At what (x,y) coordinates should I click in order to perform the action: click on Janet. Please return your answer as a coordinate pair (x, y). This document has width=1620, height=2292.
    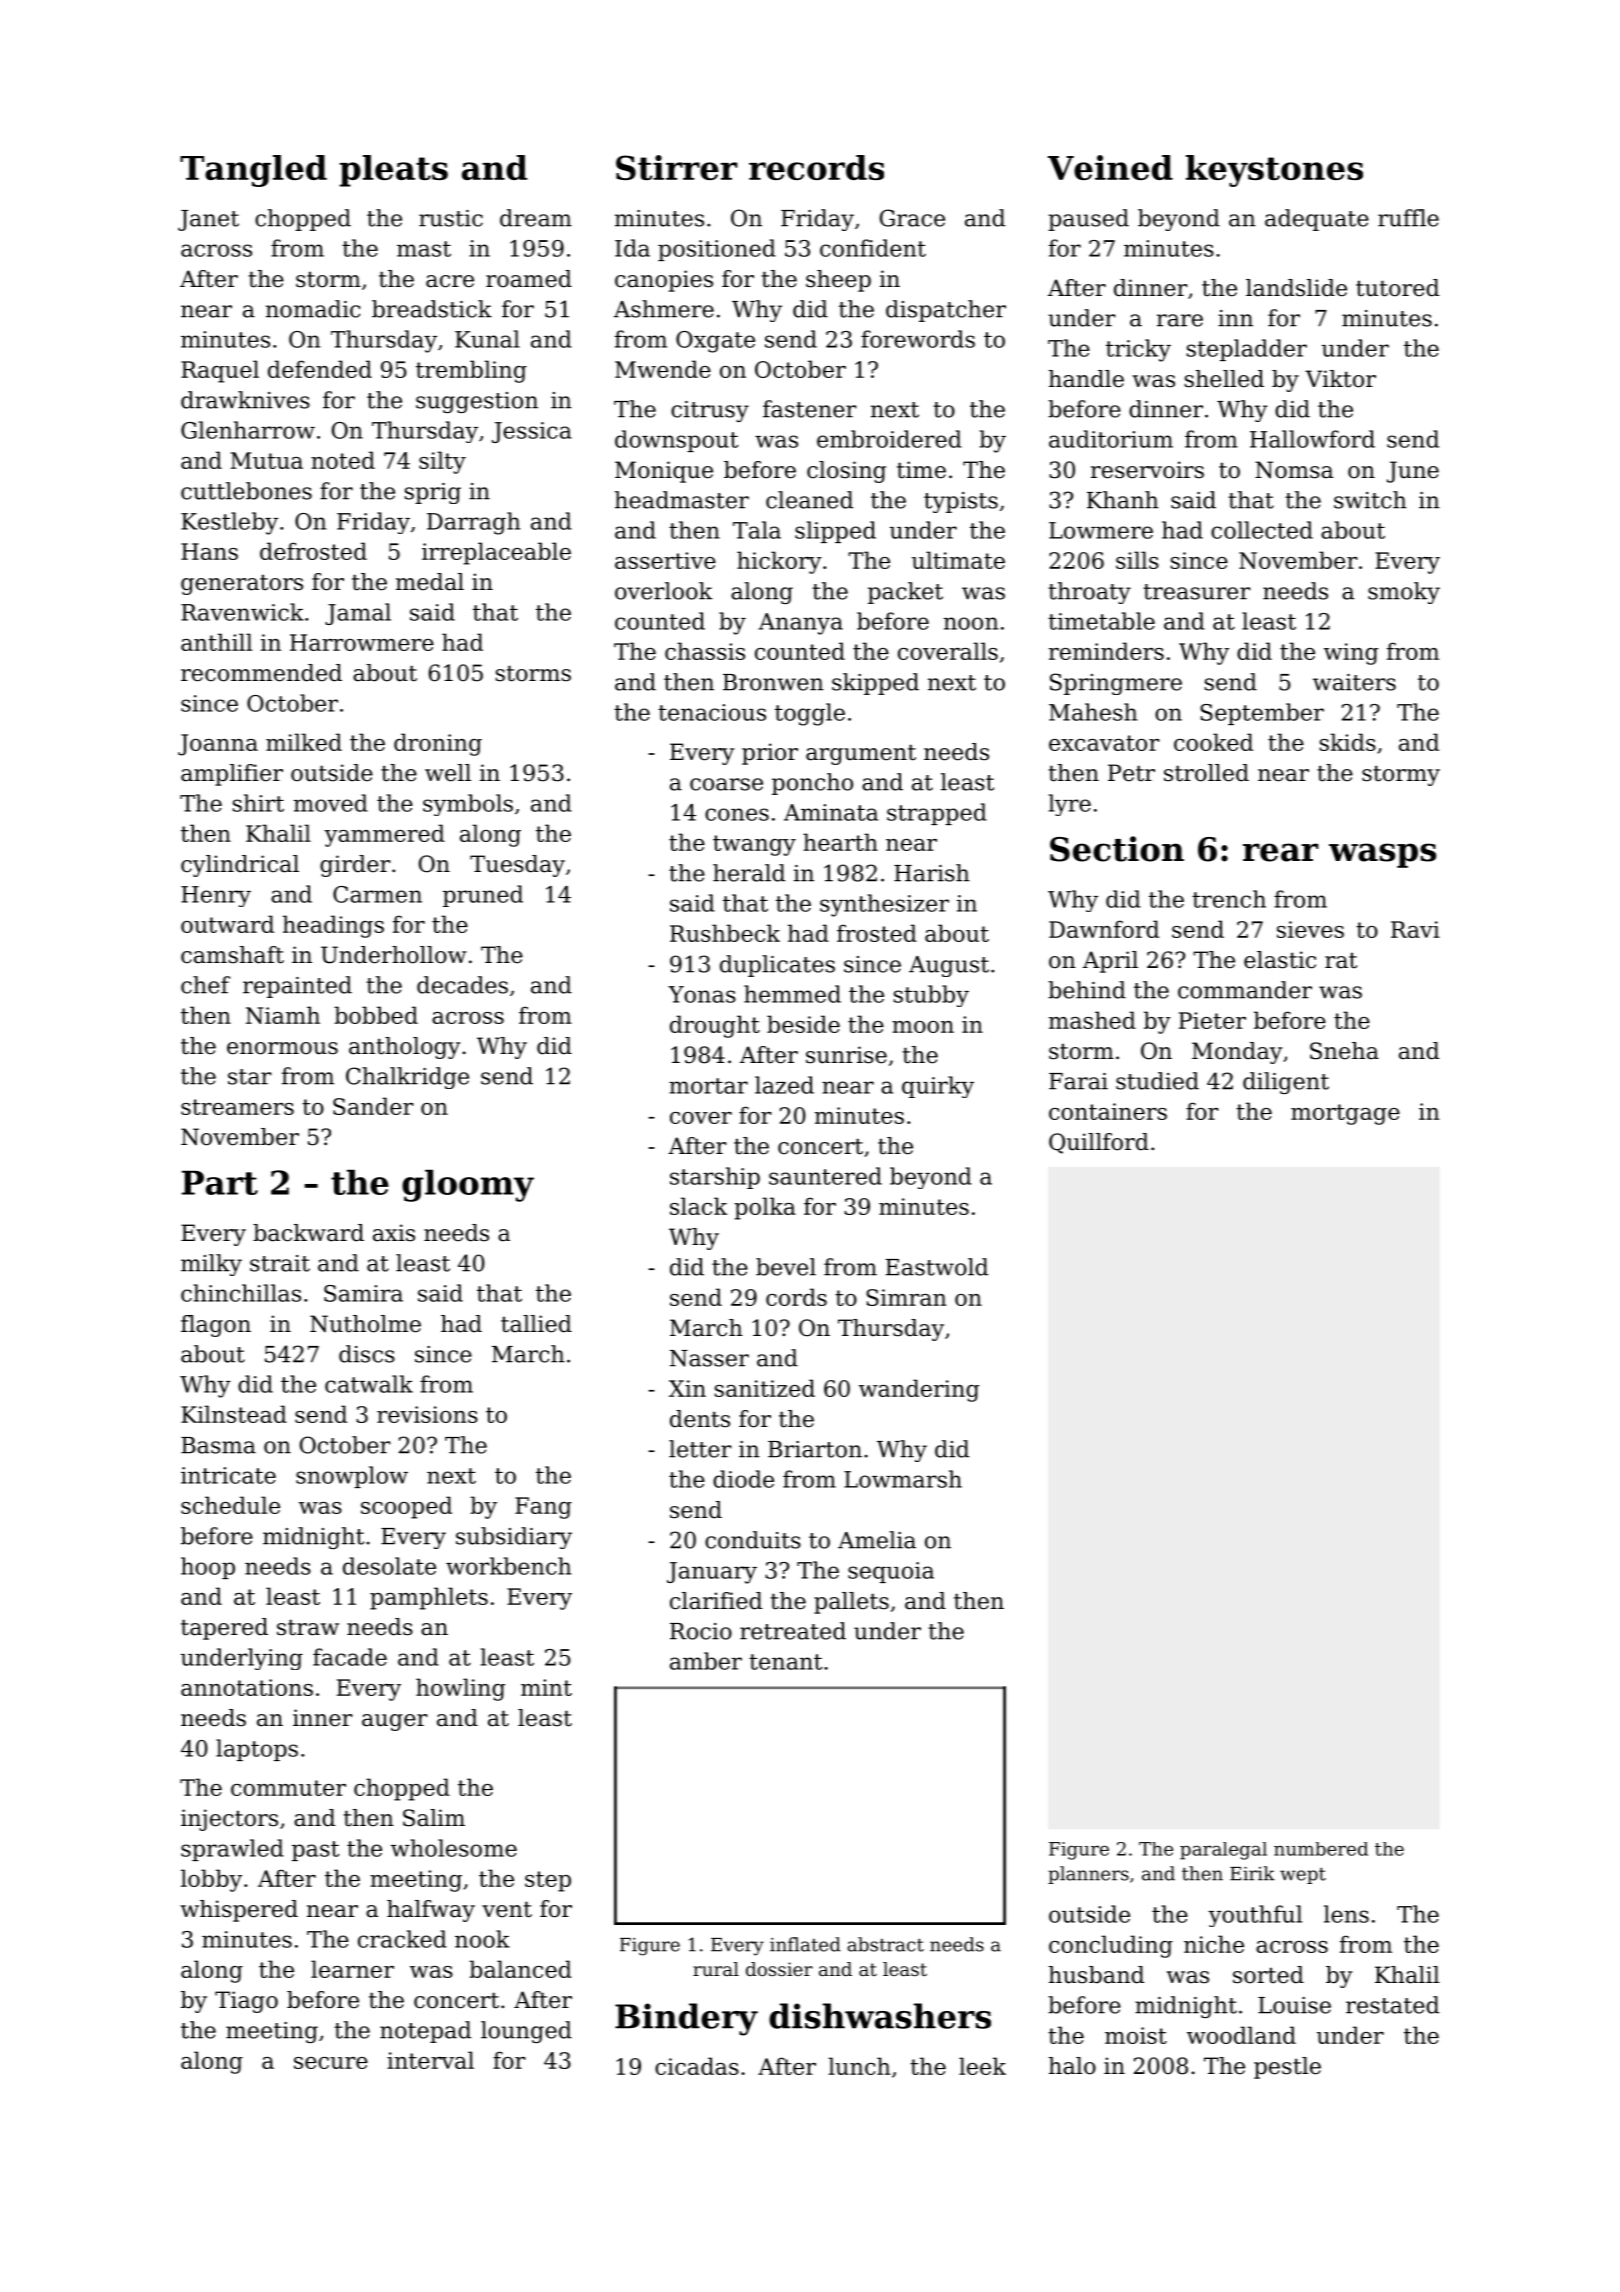
    Looking at the image, I should click on (208, 220).
